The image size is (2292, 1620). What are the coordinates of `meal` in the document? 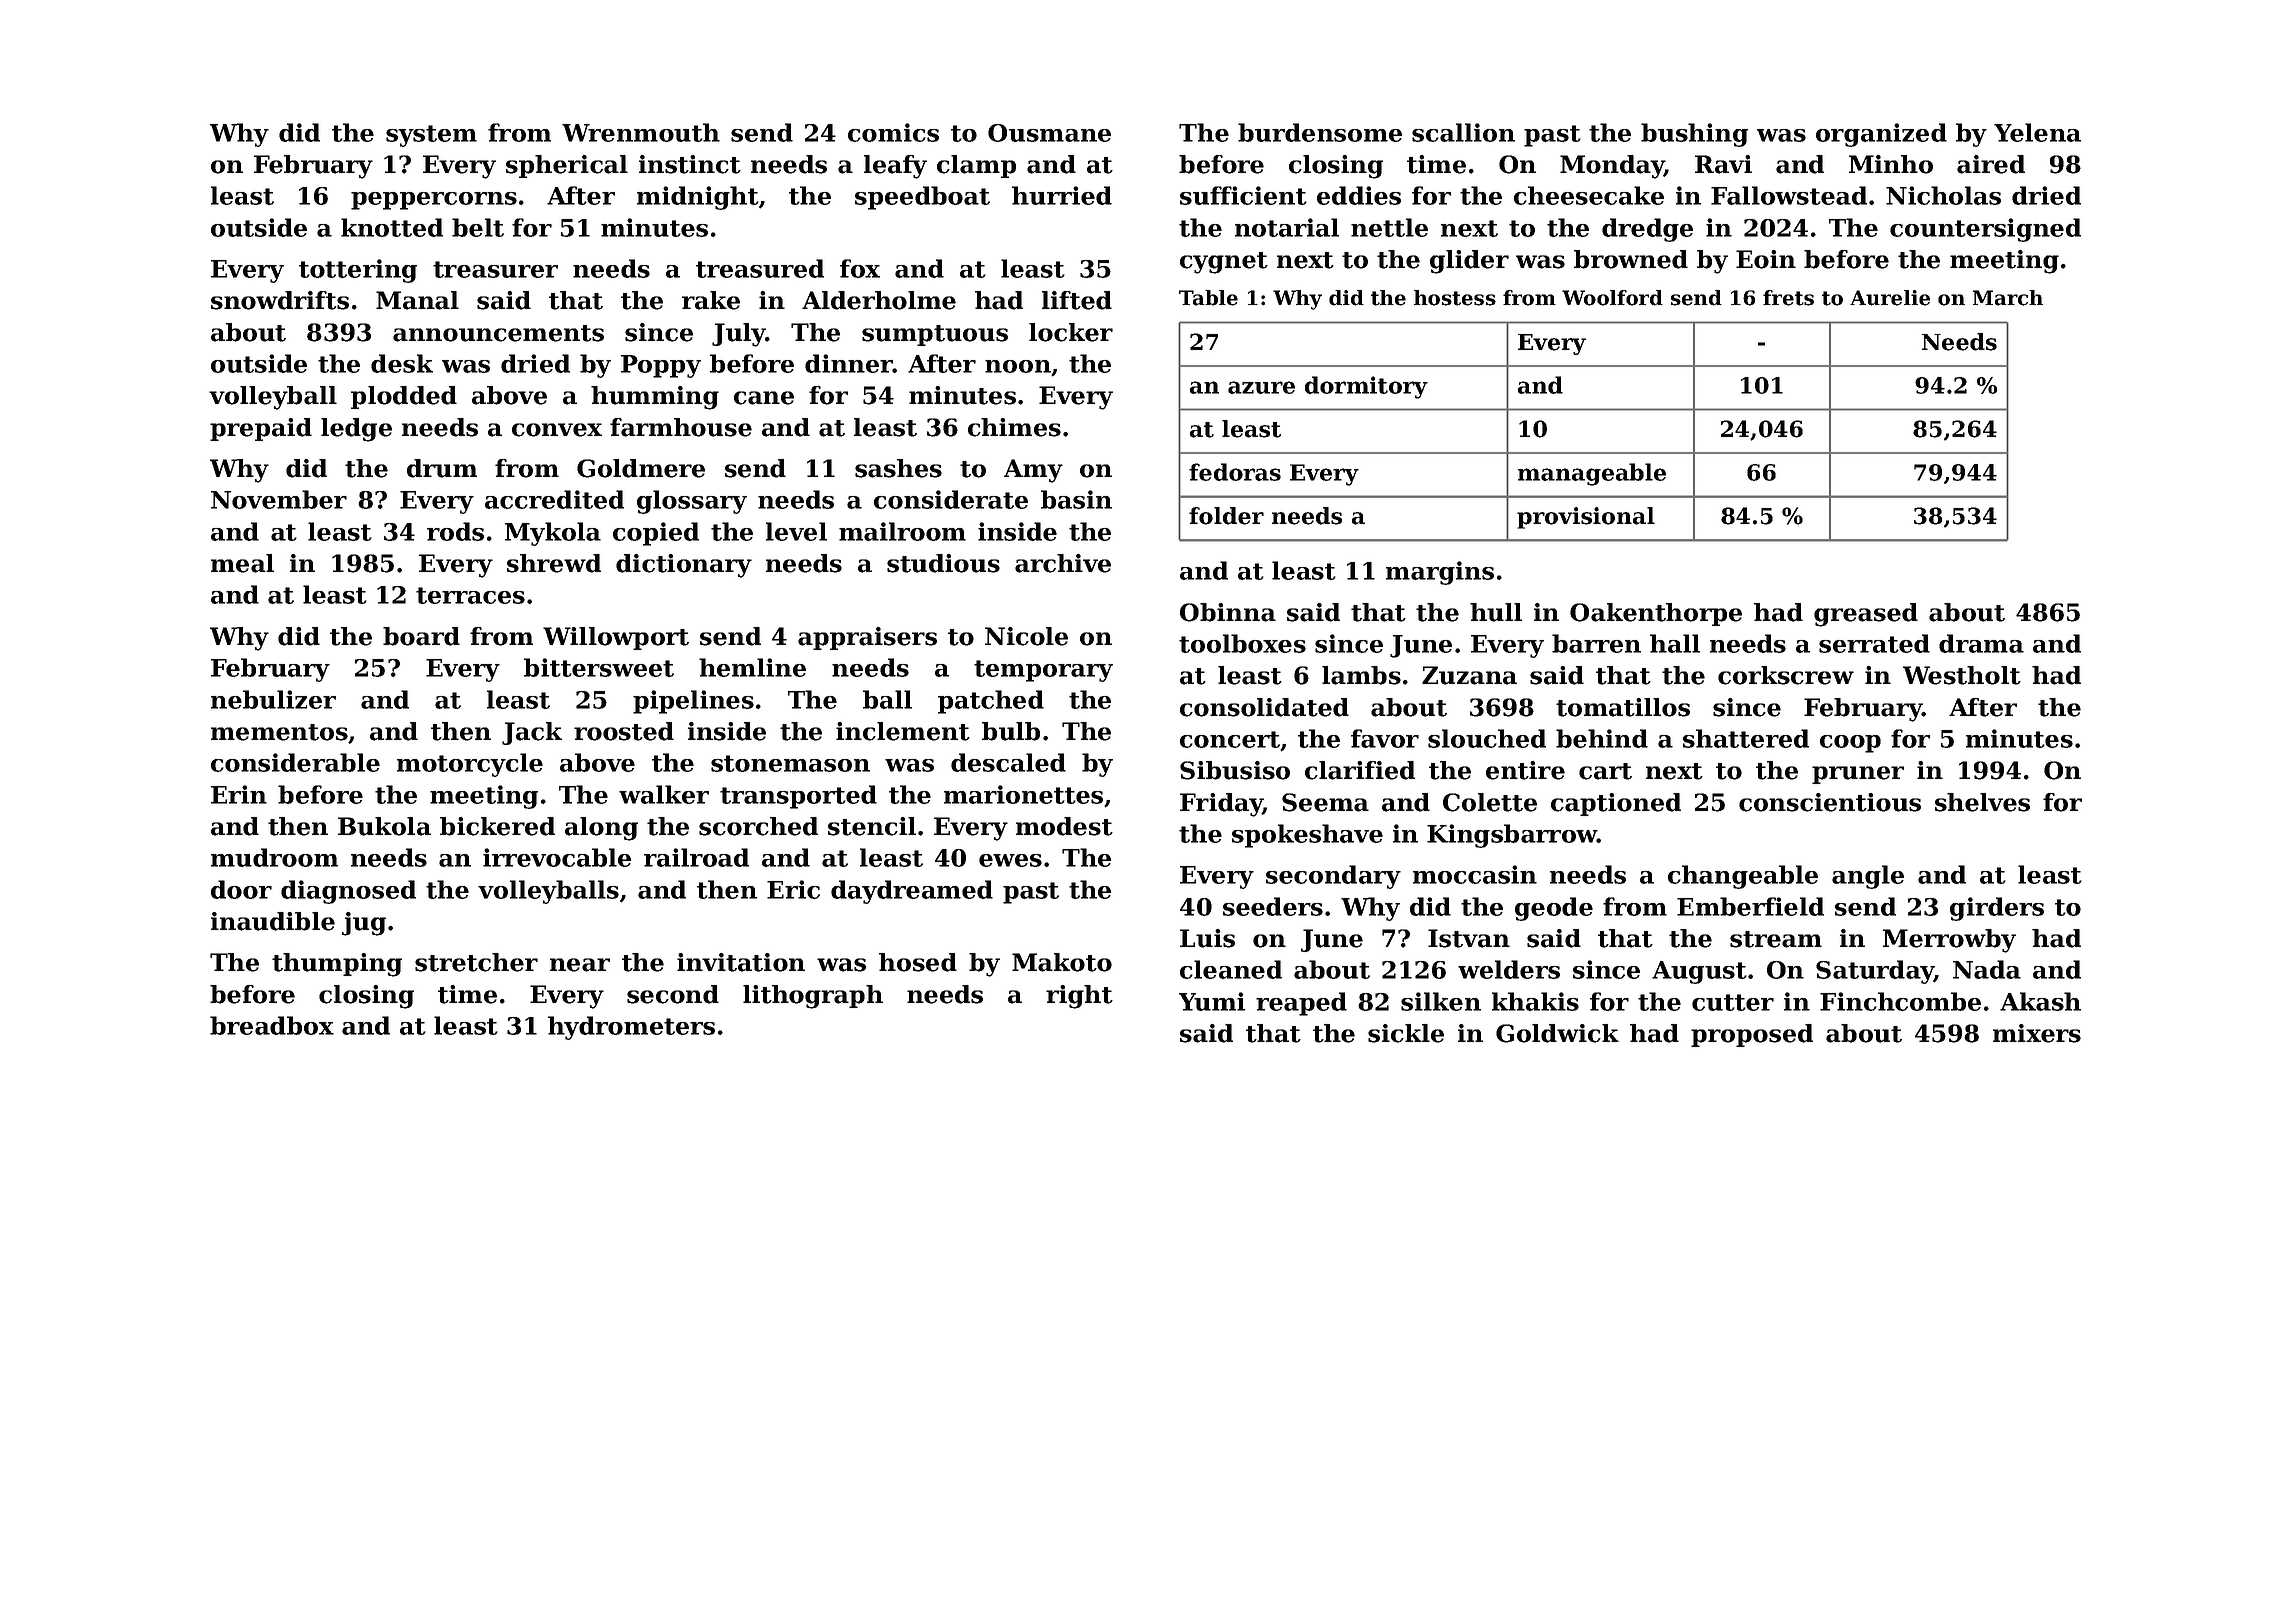 It's located at (242, 563).
